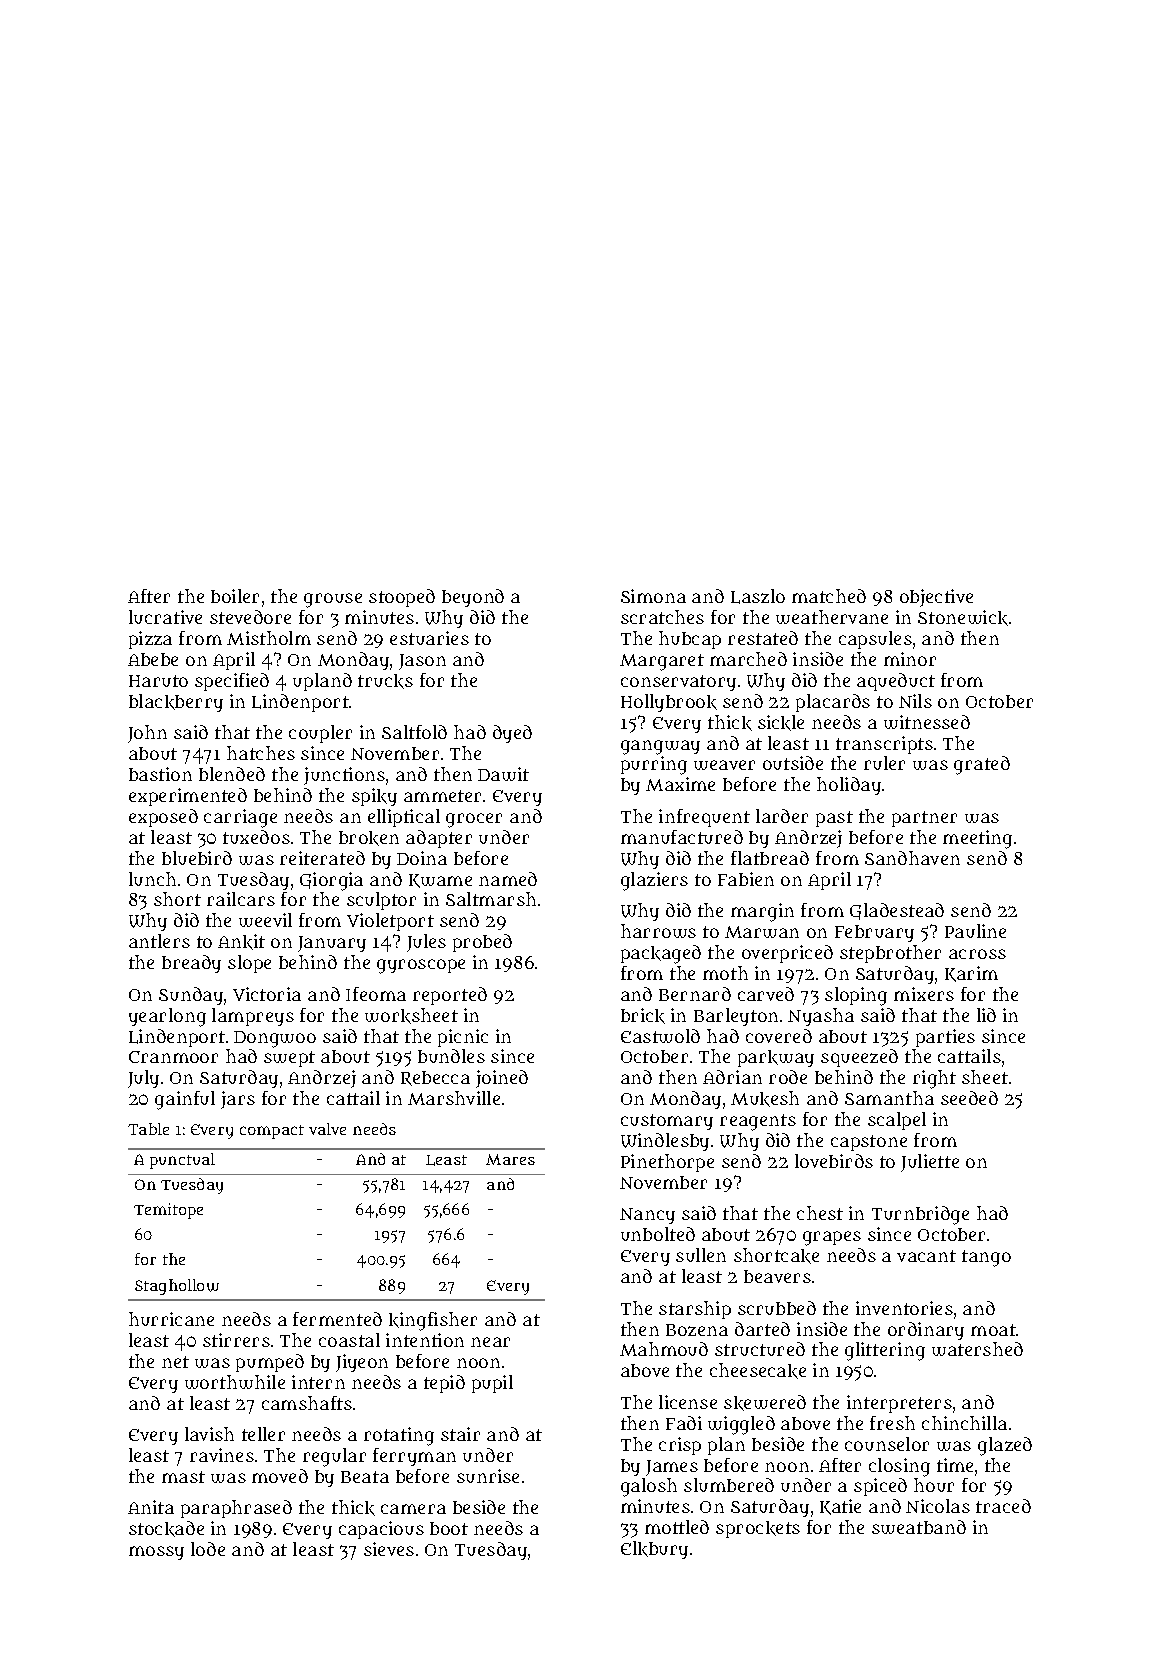 The width and height of the page is (1165, 1654). Describe the element at coordinates (232, 774) in the page. I see `blended` at that location.
